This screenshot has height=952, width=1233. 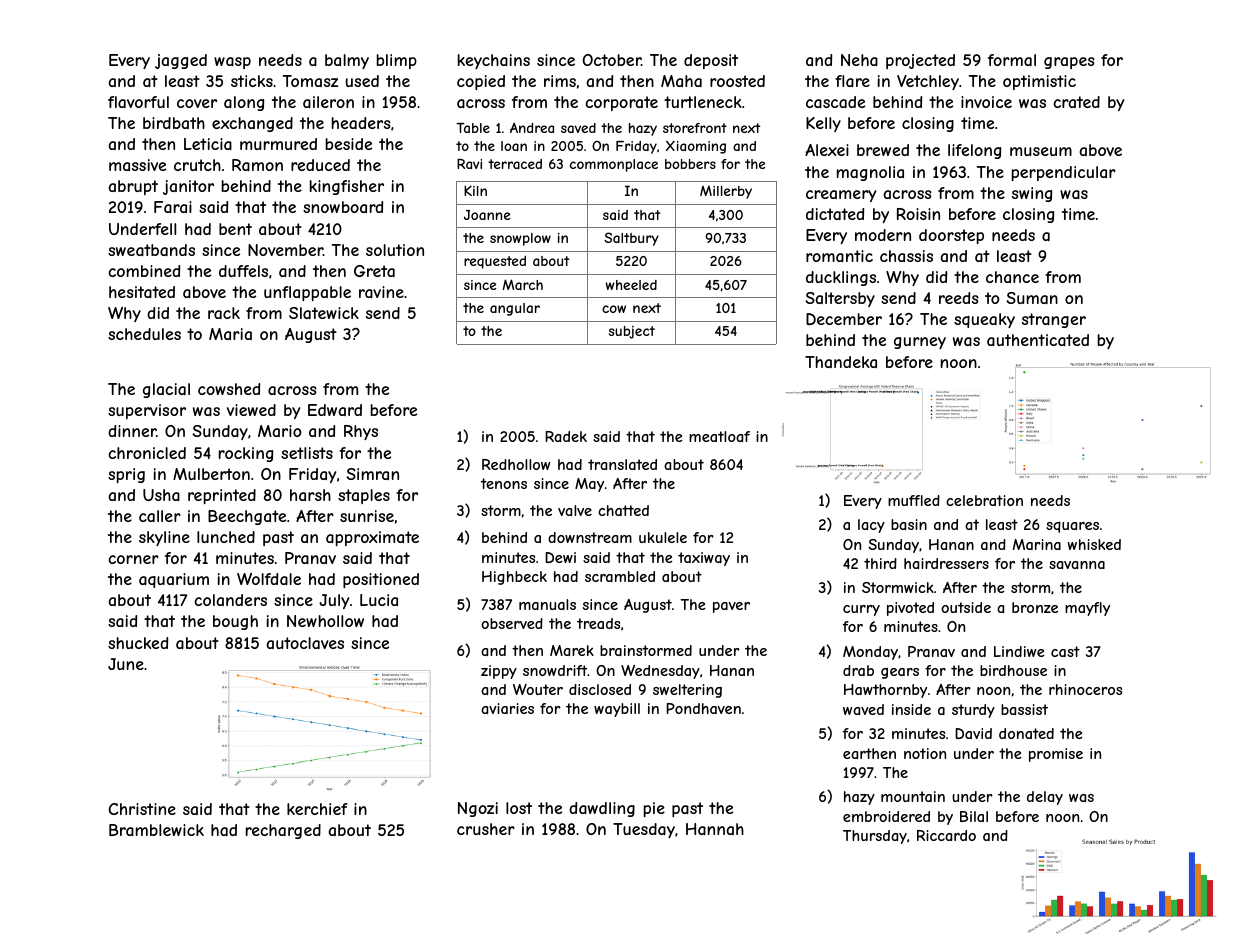 What do you see at coordinates (711, 61) in the screenshot?
I see `deposit` at bounding box center [711, 61].
